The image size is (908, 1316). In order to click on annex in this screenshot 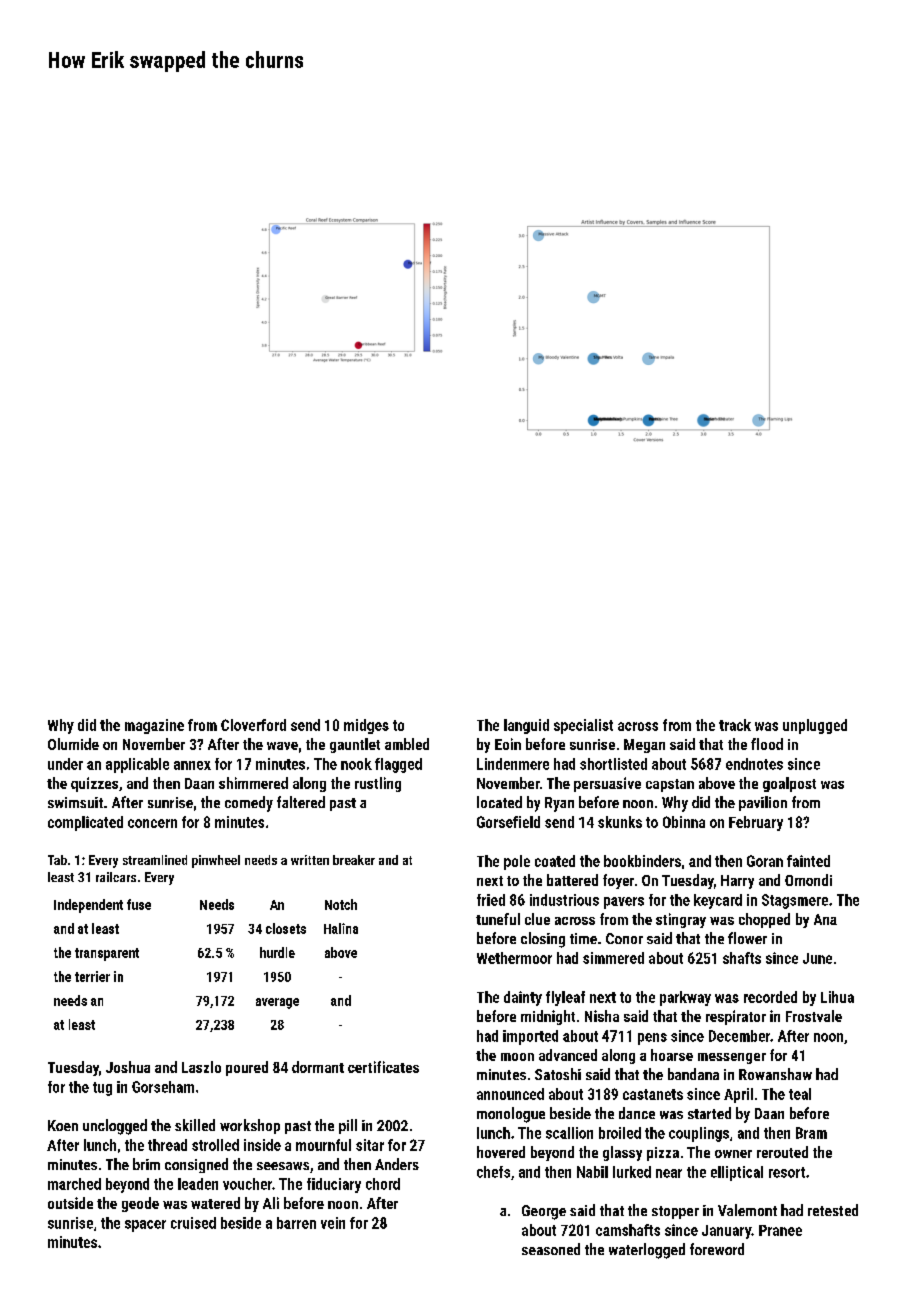, I will do `click(192, 765)`.
